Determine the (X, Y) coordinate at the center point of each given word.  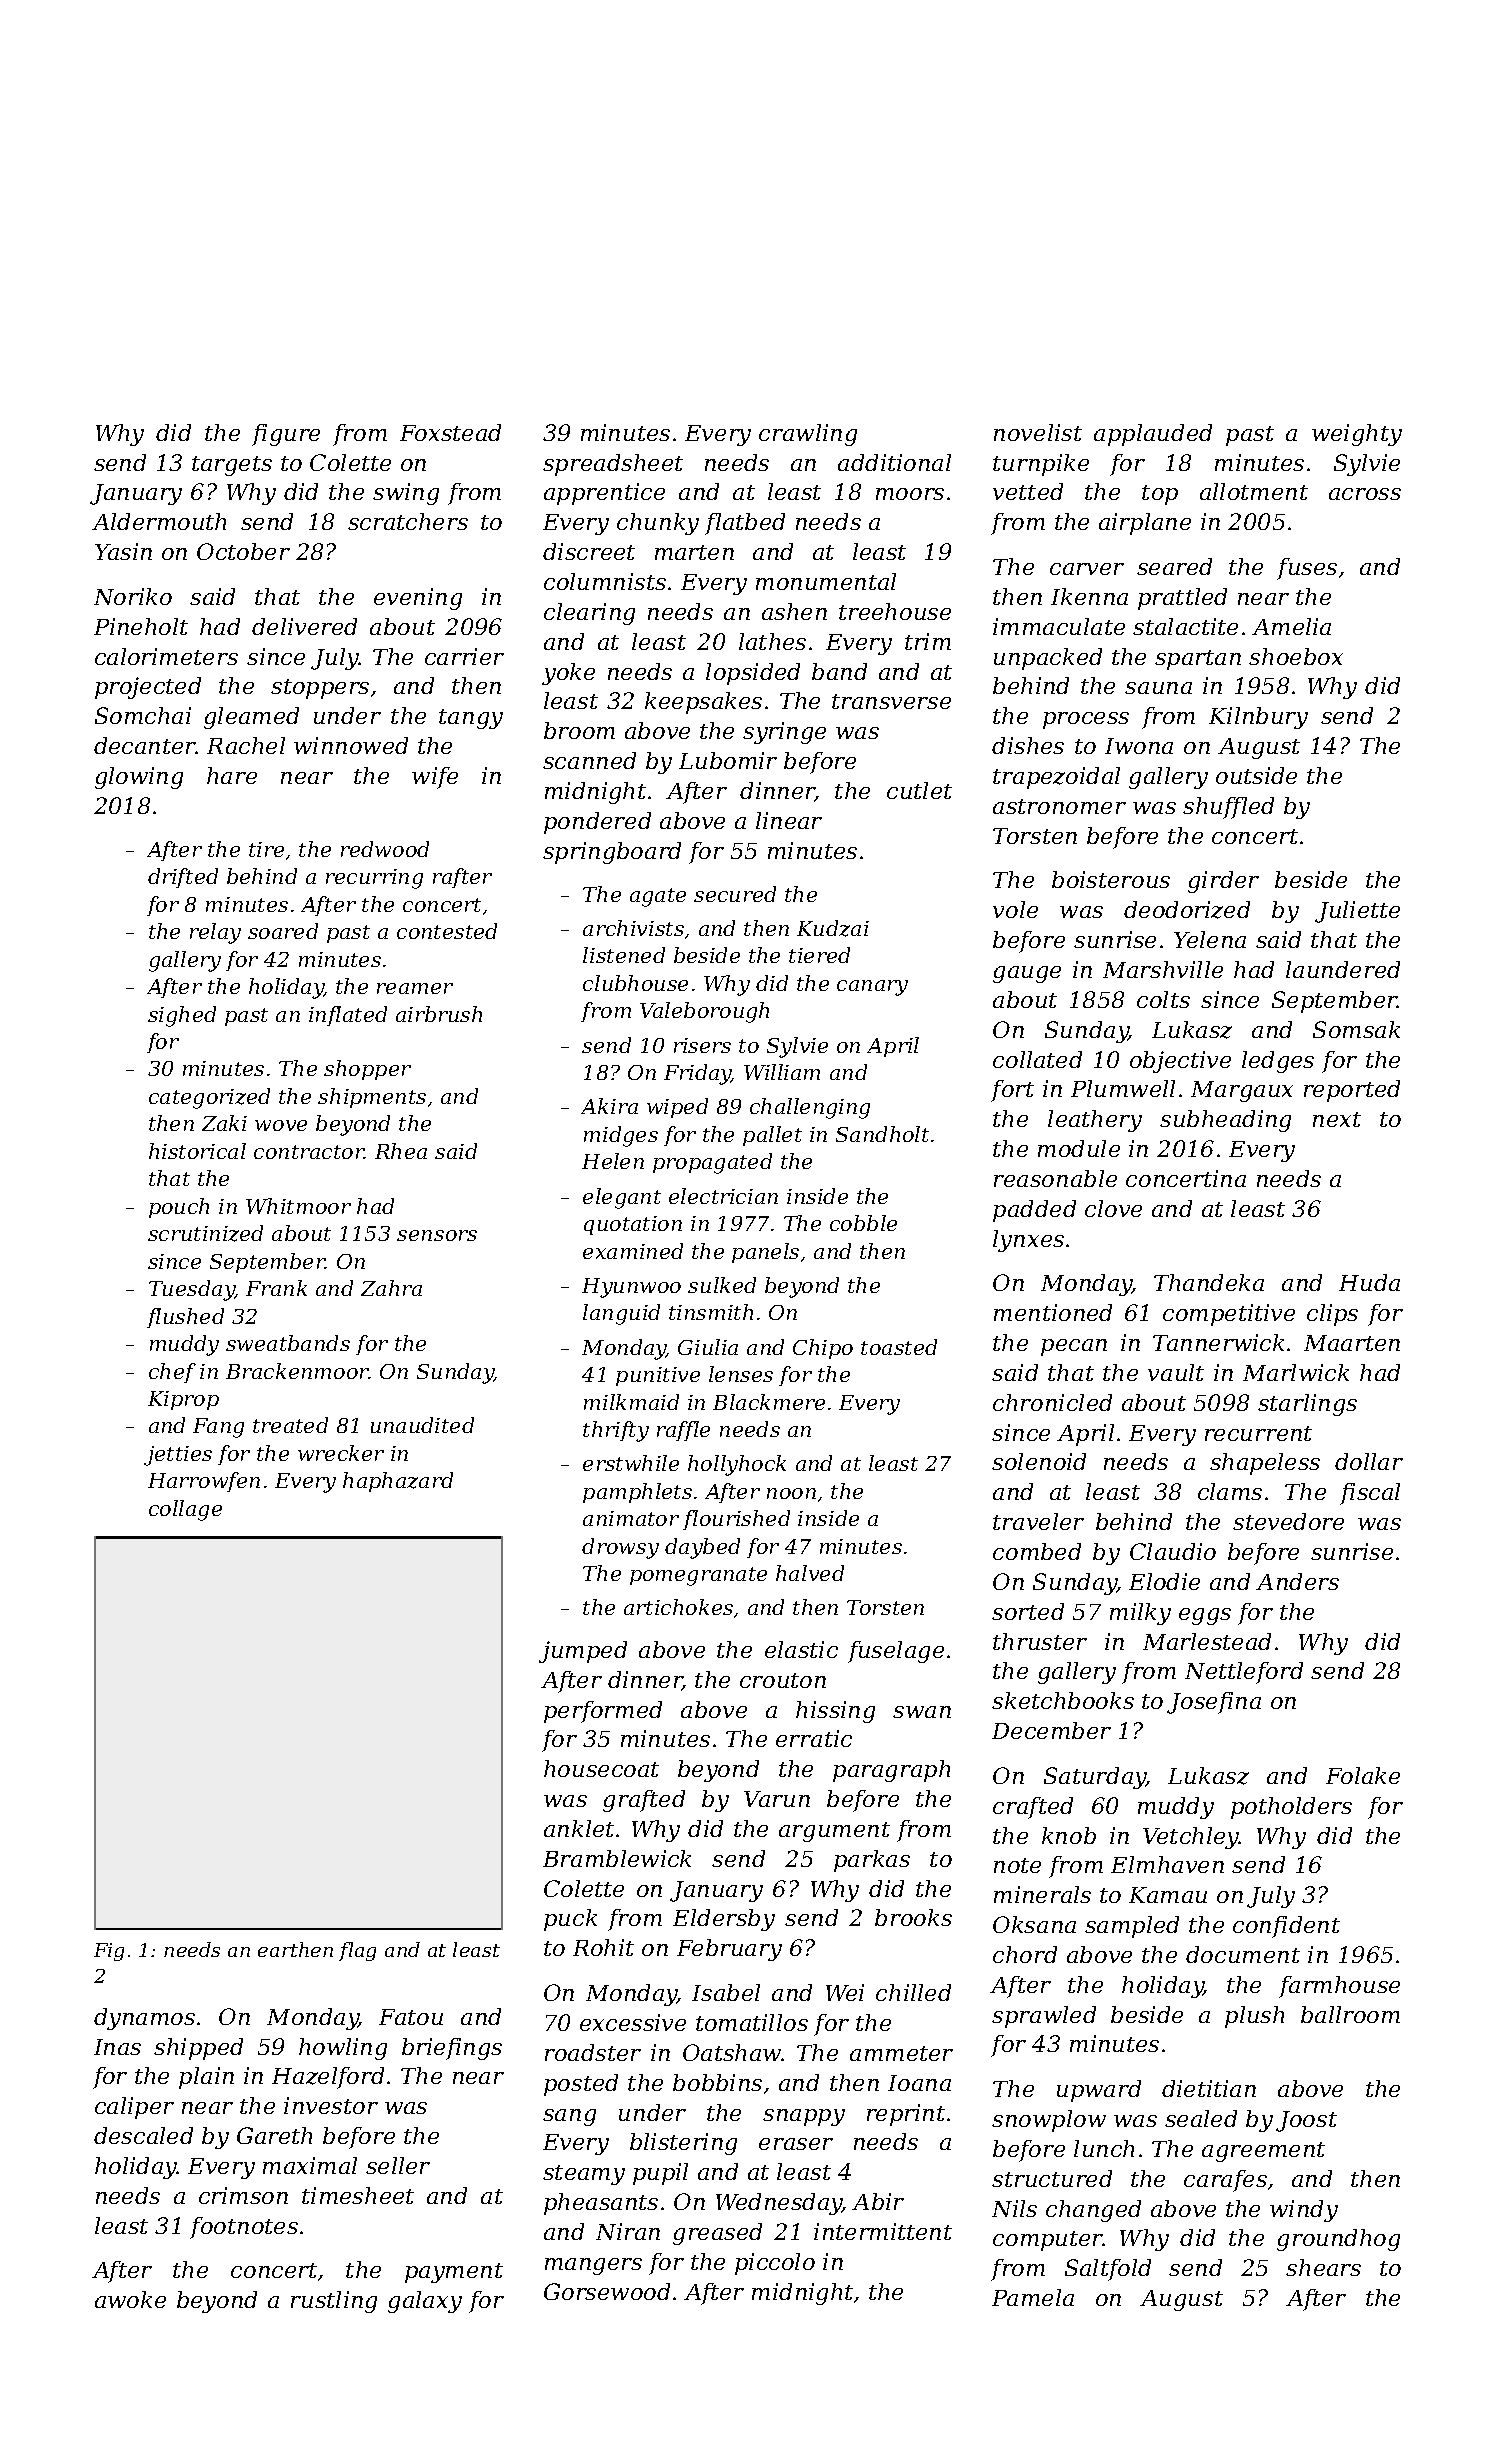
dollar (1369, 1461)
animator (631, 1518)
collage (185, 1510)
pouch (179, 1208)
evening (418, 599)
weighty (1357, 435)
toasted (899, 1347)
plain (206, 2078)
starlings (1307, 1405)
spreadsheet (613, 465)
